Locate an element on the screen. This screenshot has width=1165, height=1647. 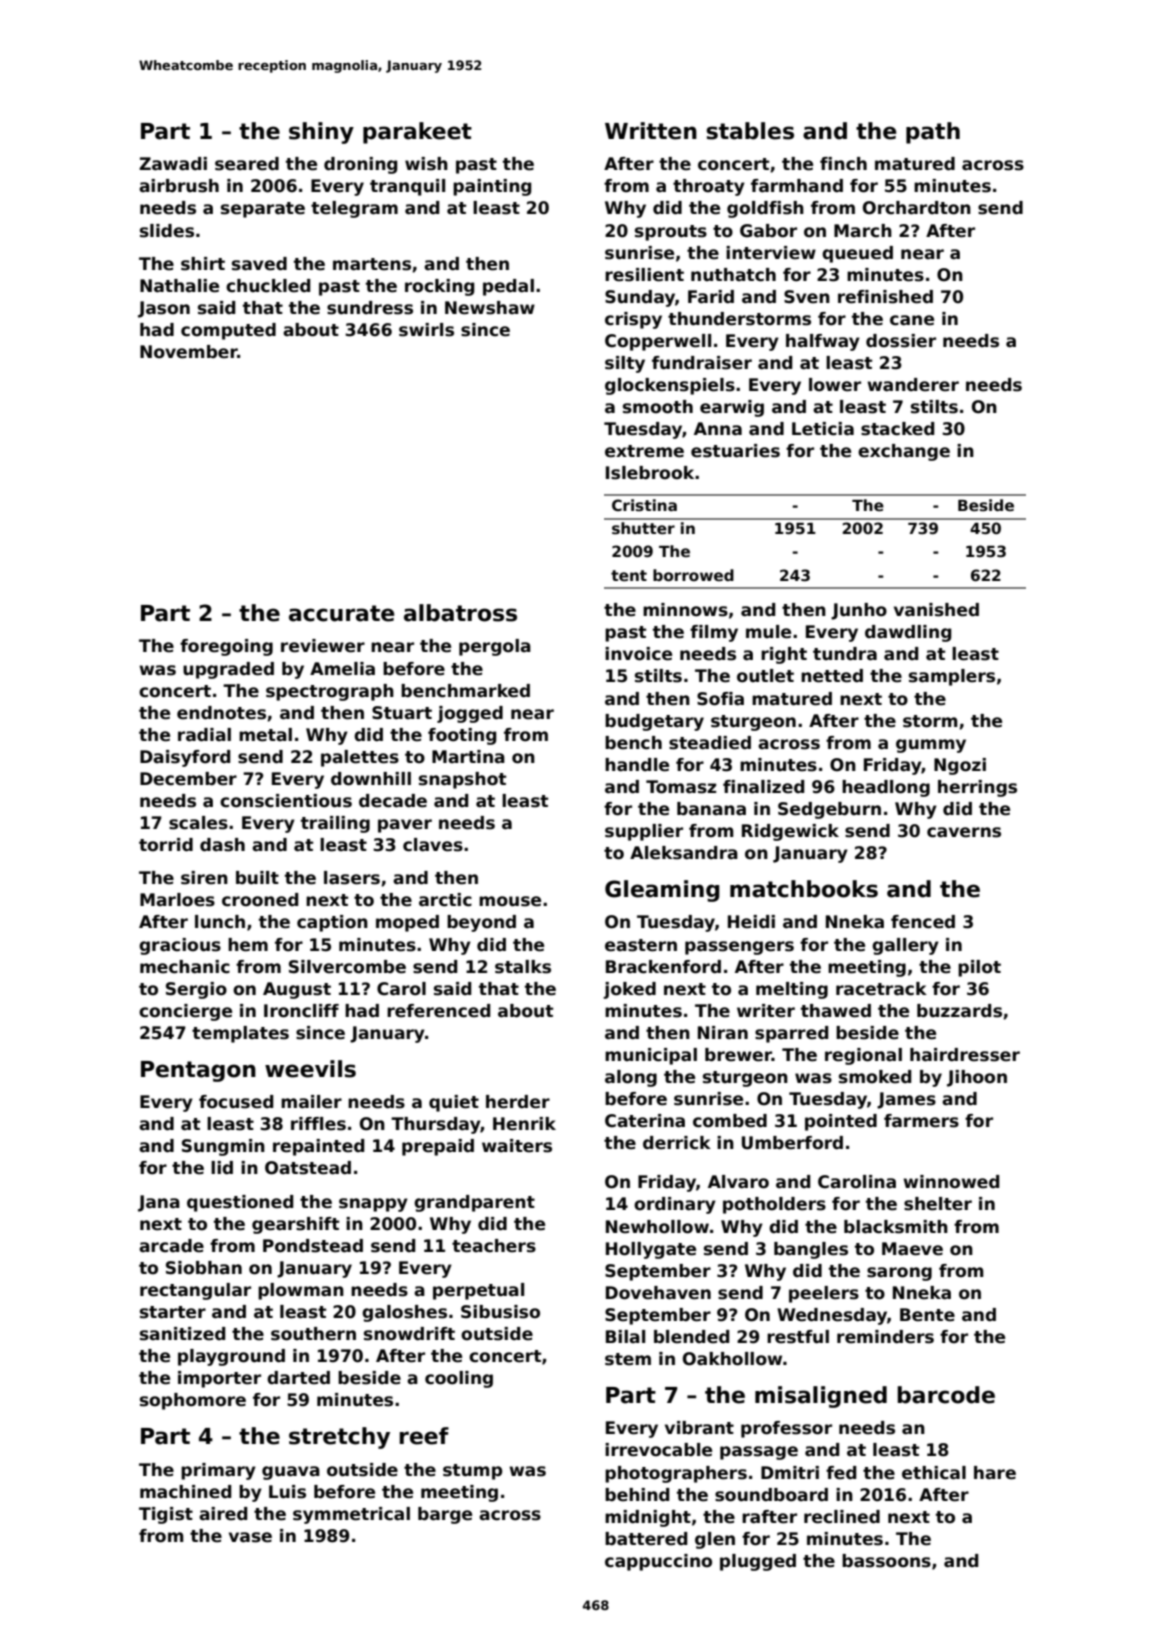
winnowed is located at coordinates (951, 1182).
